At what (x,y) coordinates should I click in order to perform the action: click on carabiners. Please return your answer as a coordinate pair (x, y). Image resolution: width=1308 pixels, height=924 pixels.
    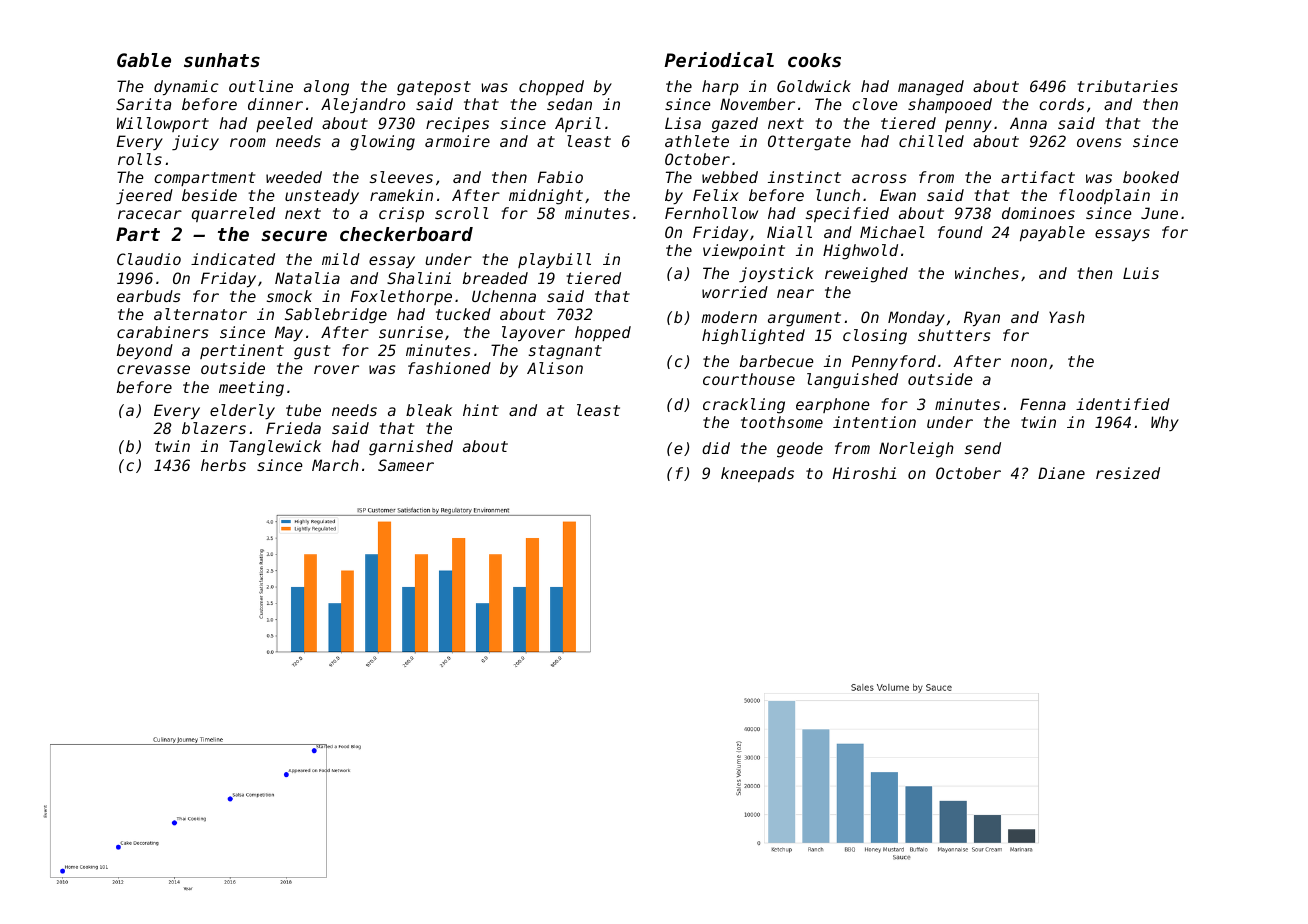
    Looking at the image, I should click on (163, 332).
